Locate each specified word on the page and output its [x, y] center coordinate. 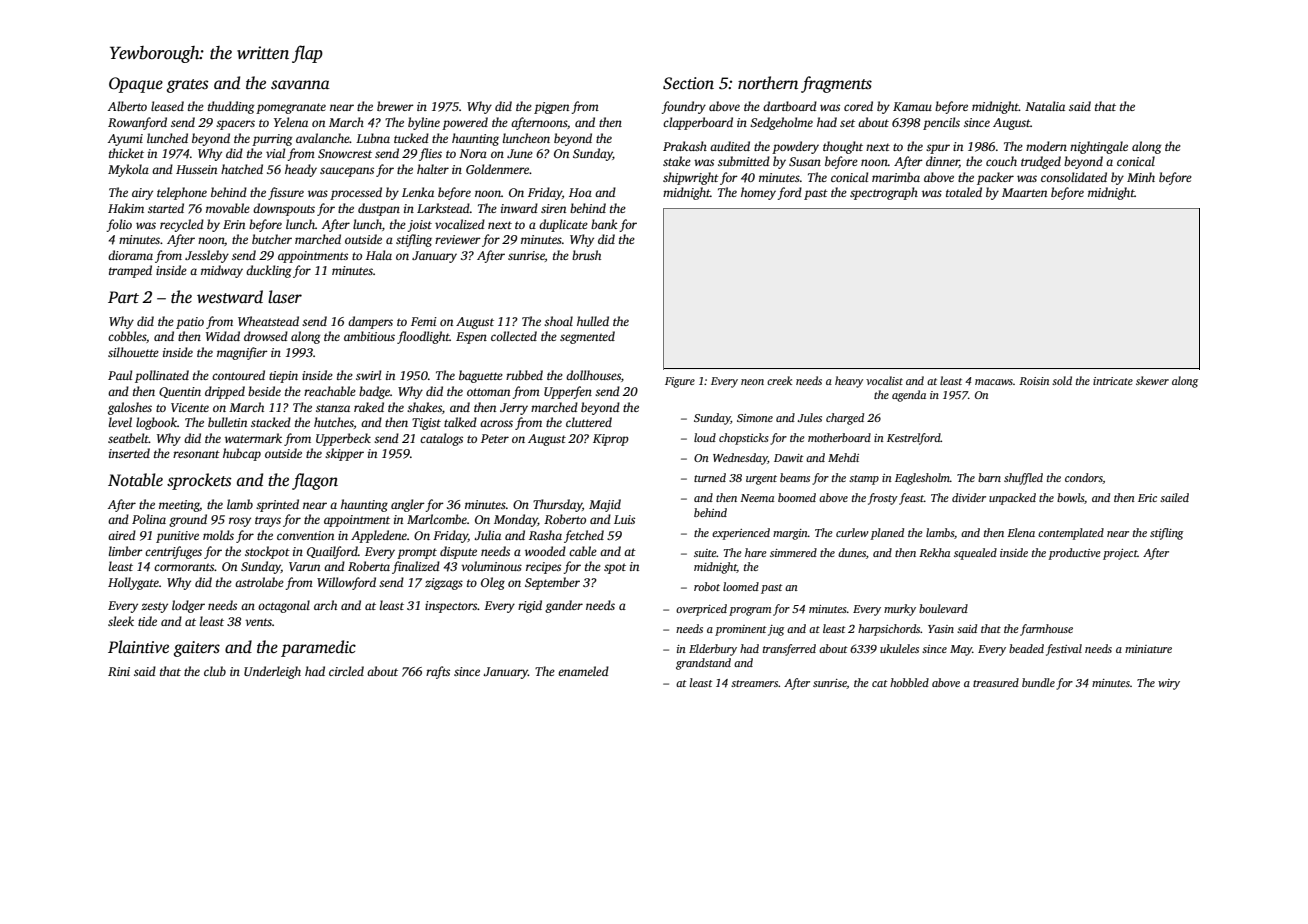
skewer [1152, 380]
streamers [754, 683]
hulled [593, 321]
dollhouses [593, 375]
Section [688, 83]
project [1120, 554]
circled [346, 671]
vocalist [884, 380]
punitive [177, 537]
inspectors [451, 607]
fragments [836, 84]
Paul [120, 375]
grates [187, 86]
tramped [130, 271]
